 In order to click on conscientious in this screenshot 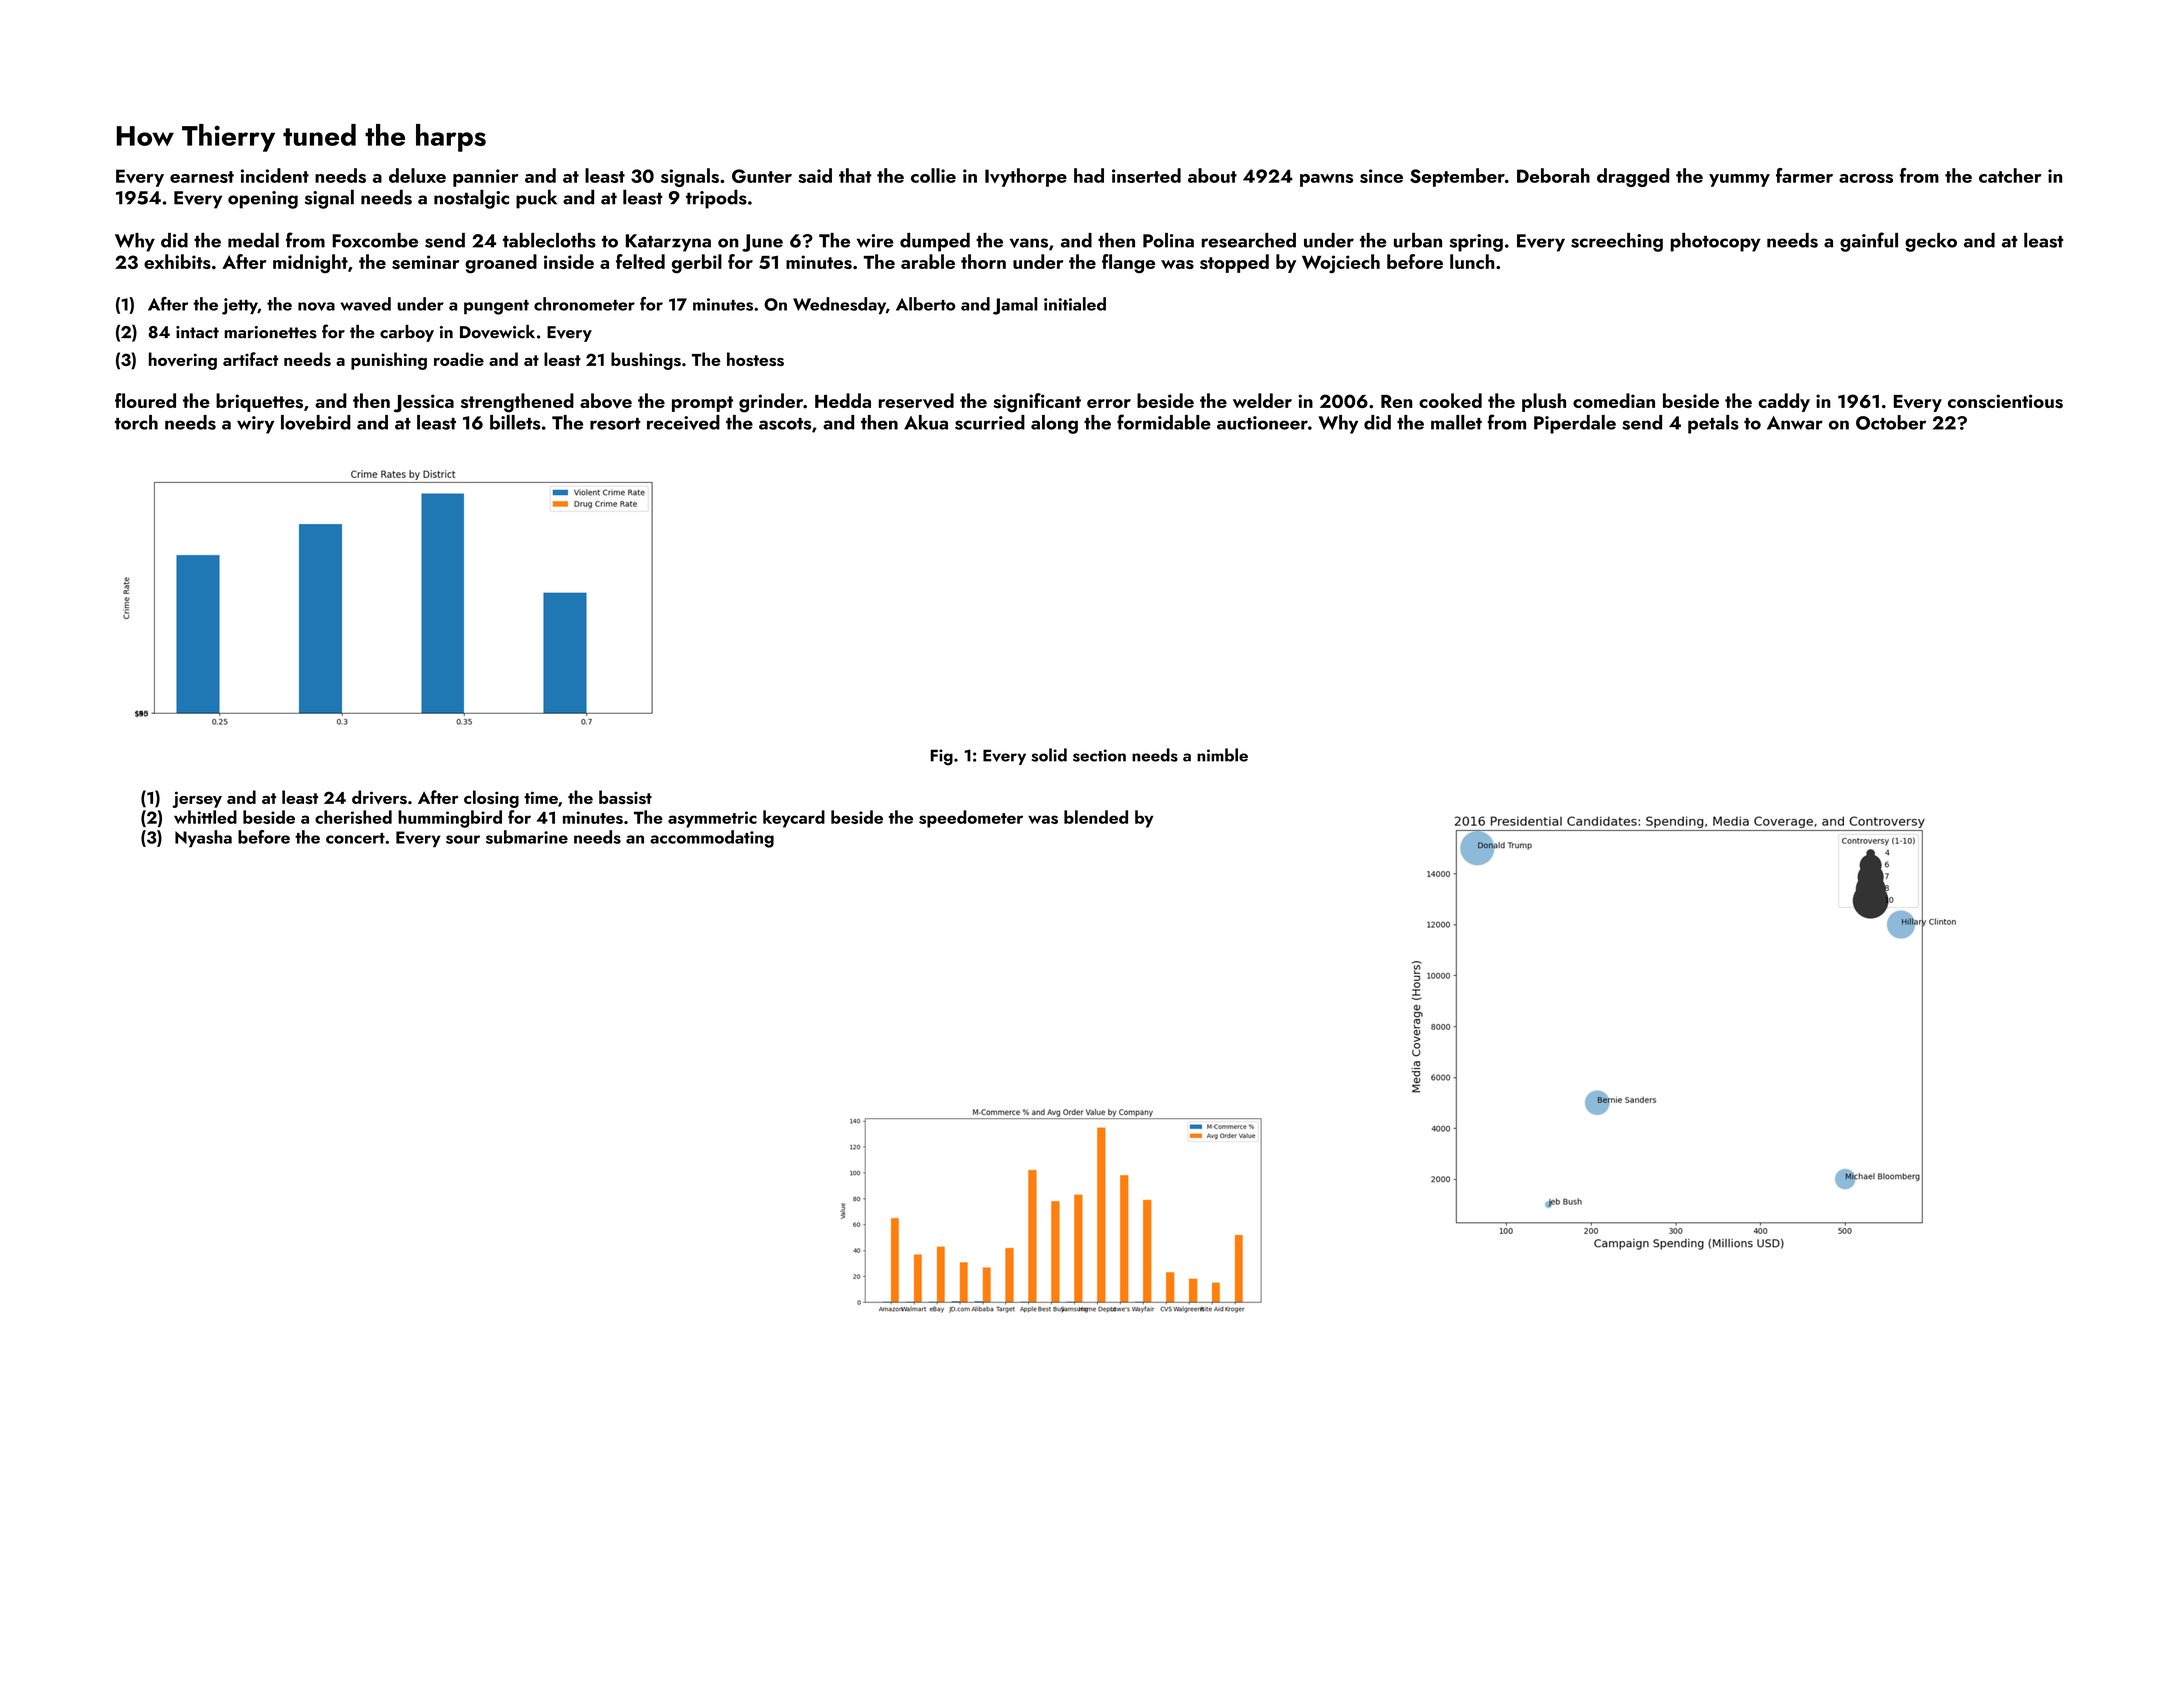, I will do `click(2005, 401)`.
